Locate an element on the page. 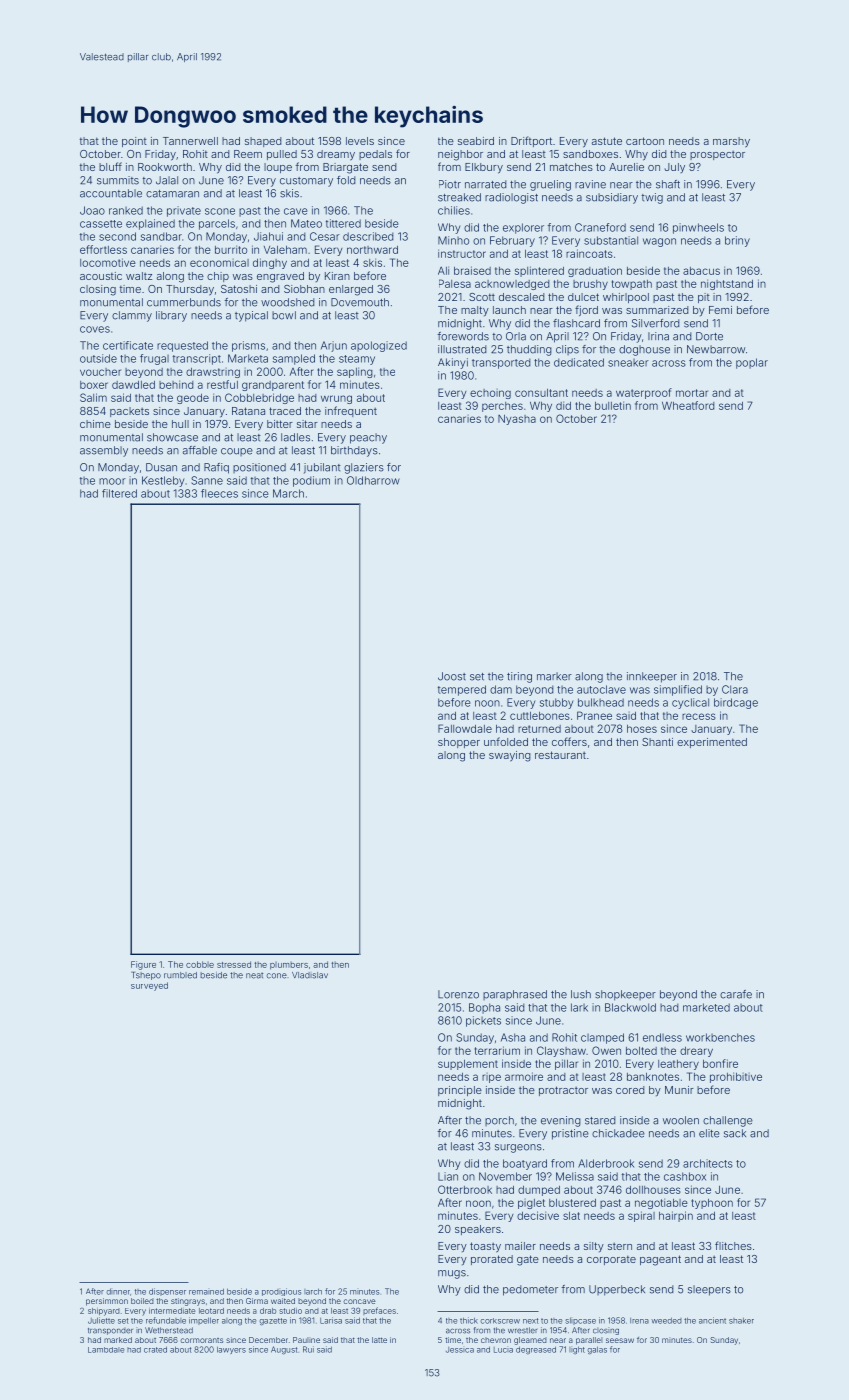 Image resolution: width=849 pixels, height=1400 pixels. experimented is located at coordinates (712, 743).
